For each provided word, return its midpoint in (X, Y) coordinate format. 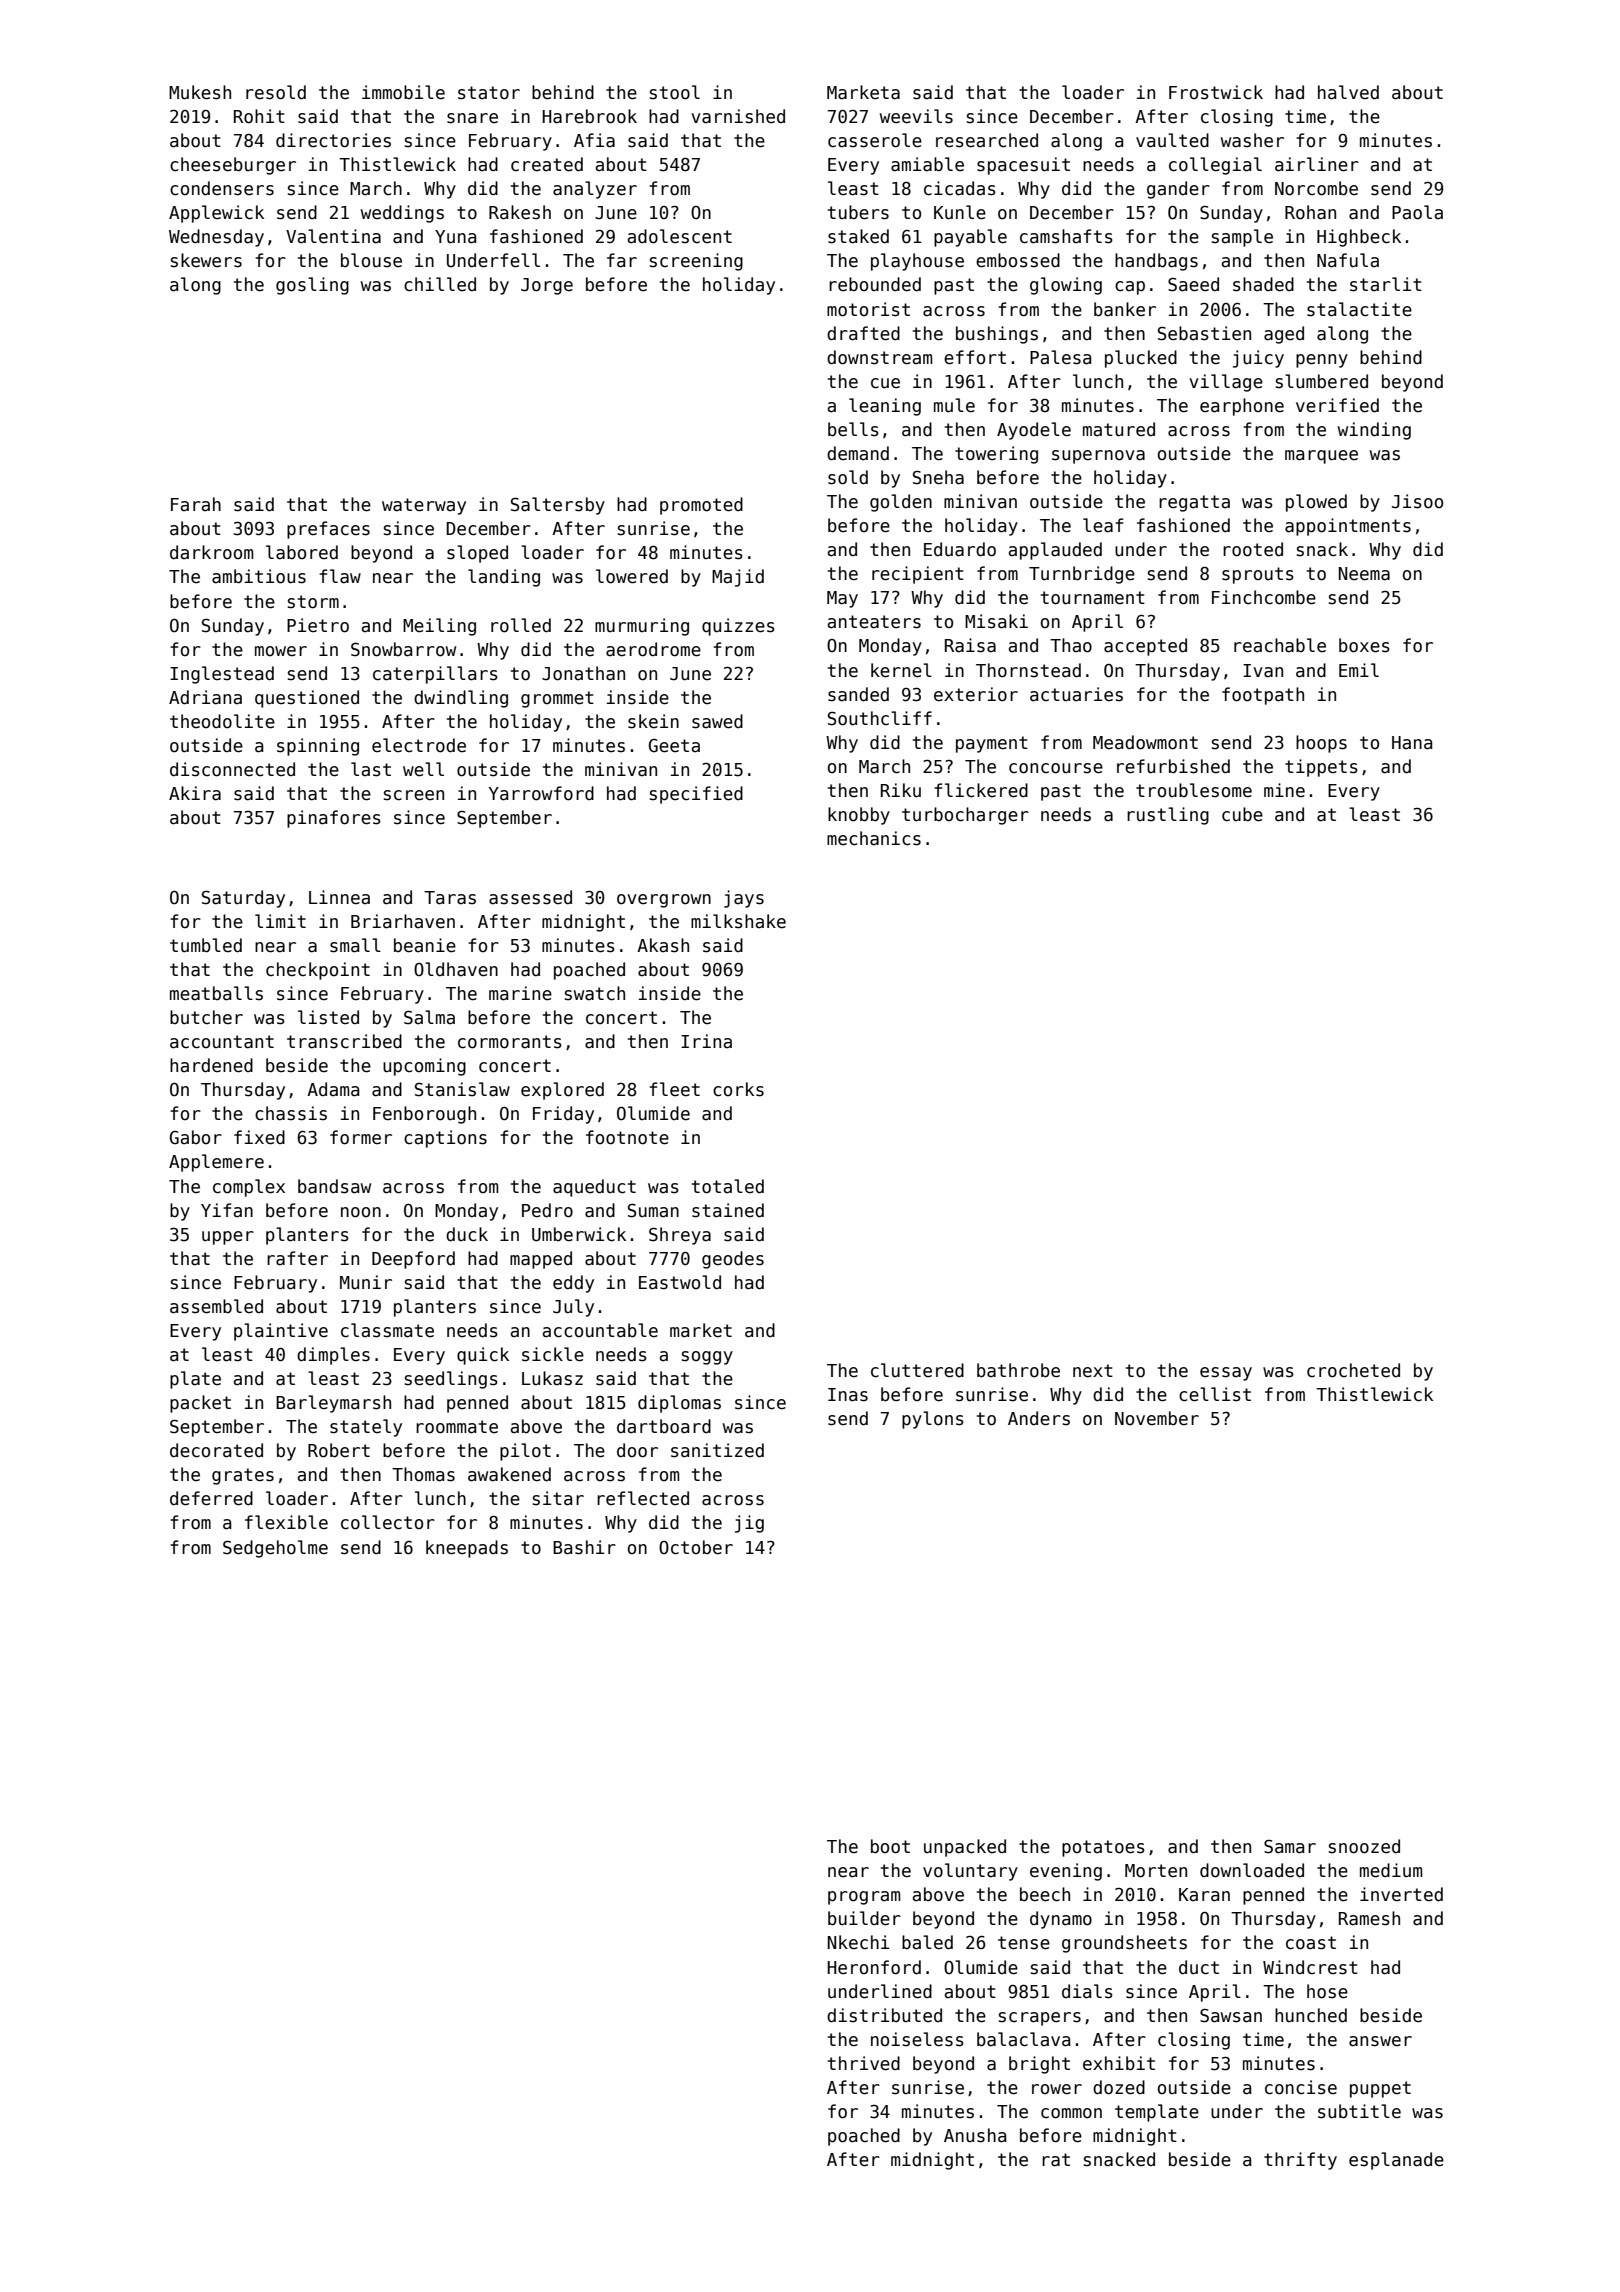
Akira (195, 793)
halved (1348, 92)
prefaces (328, 530)
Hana (1412, 743)
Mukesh (200, 92)
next (1093, 1371)
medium (1391, 1870)
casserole (875, 140)
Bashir (584, 1547)
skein (653, 721)
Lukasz (552, 1378)
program (864, 1898)
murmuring (642, 627)
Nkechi (858, 1942)
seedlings (451, 1380)
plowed (1316, 503)
